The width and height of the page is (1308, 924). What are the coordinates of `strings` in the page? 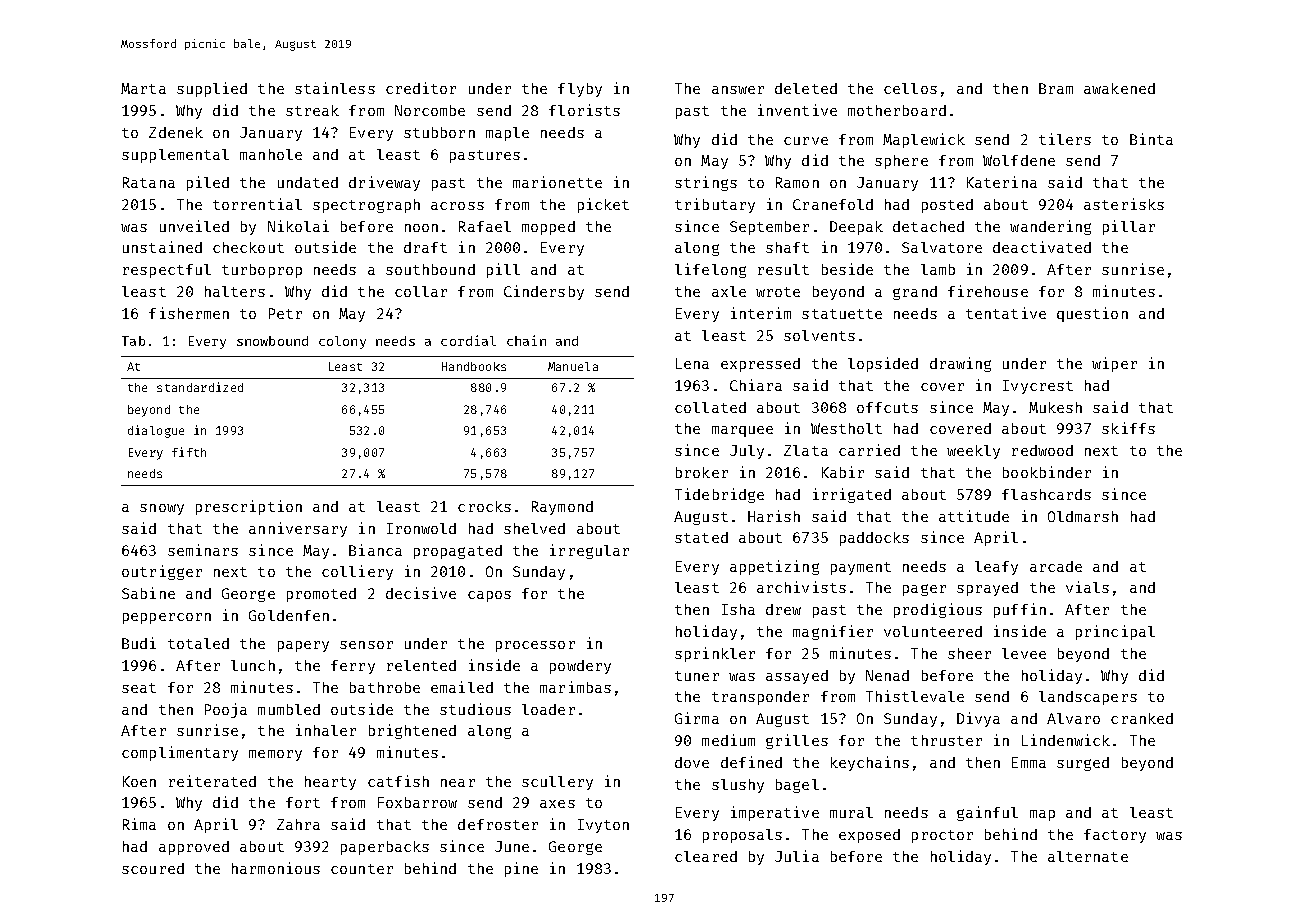 It's located at (706, 183).
